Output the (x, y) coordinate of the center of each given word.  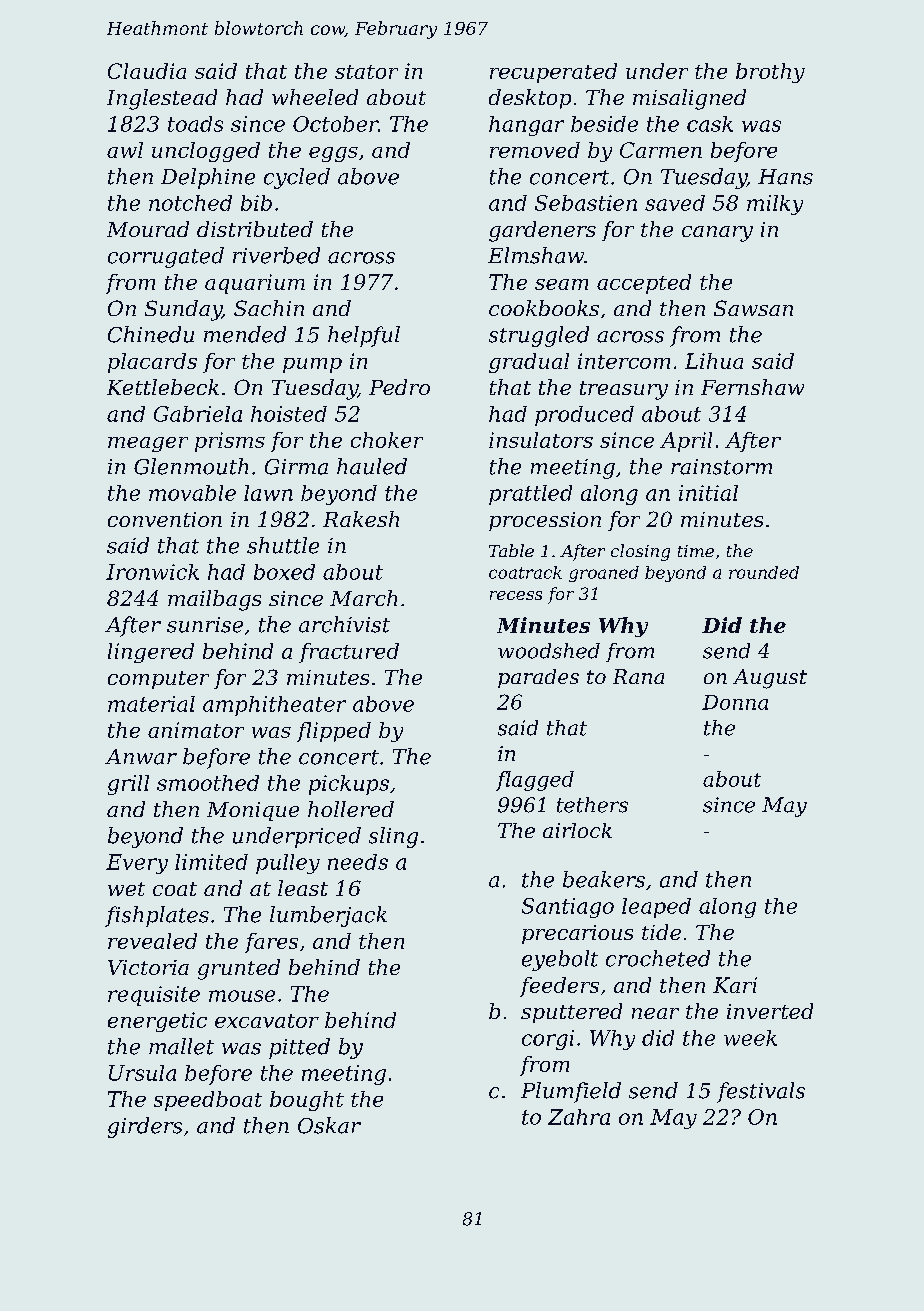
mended (245, 334)
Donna (735, 702)
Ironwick (152, 572)
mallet (181, 1046)
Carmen (661, 150)
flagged (535, 781)
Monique (253, 811)
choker (387, 440)
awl (125, 150)
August (770, 679)
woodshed (549, 651)
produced (584, 416)
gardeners (542, 231)
